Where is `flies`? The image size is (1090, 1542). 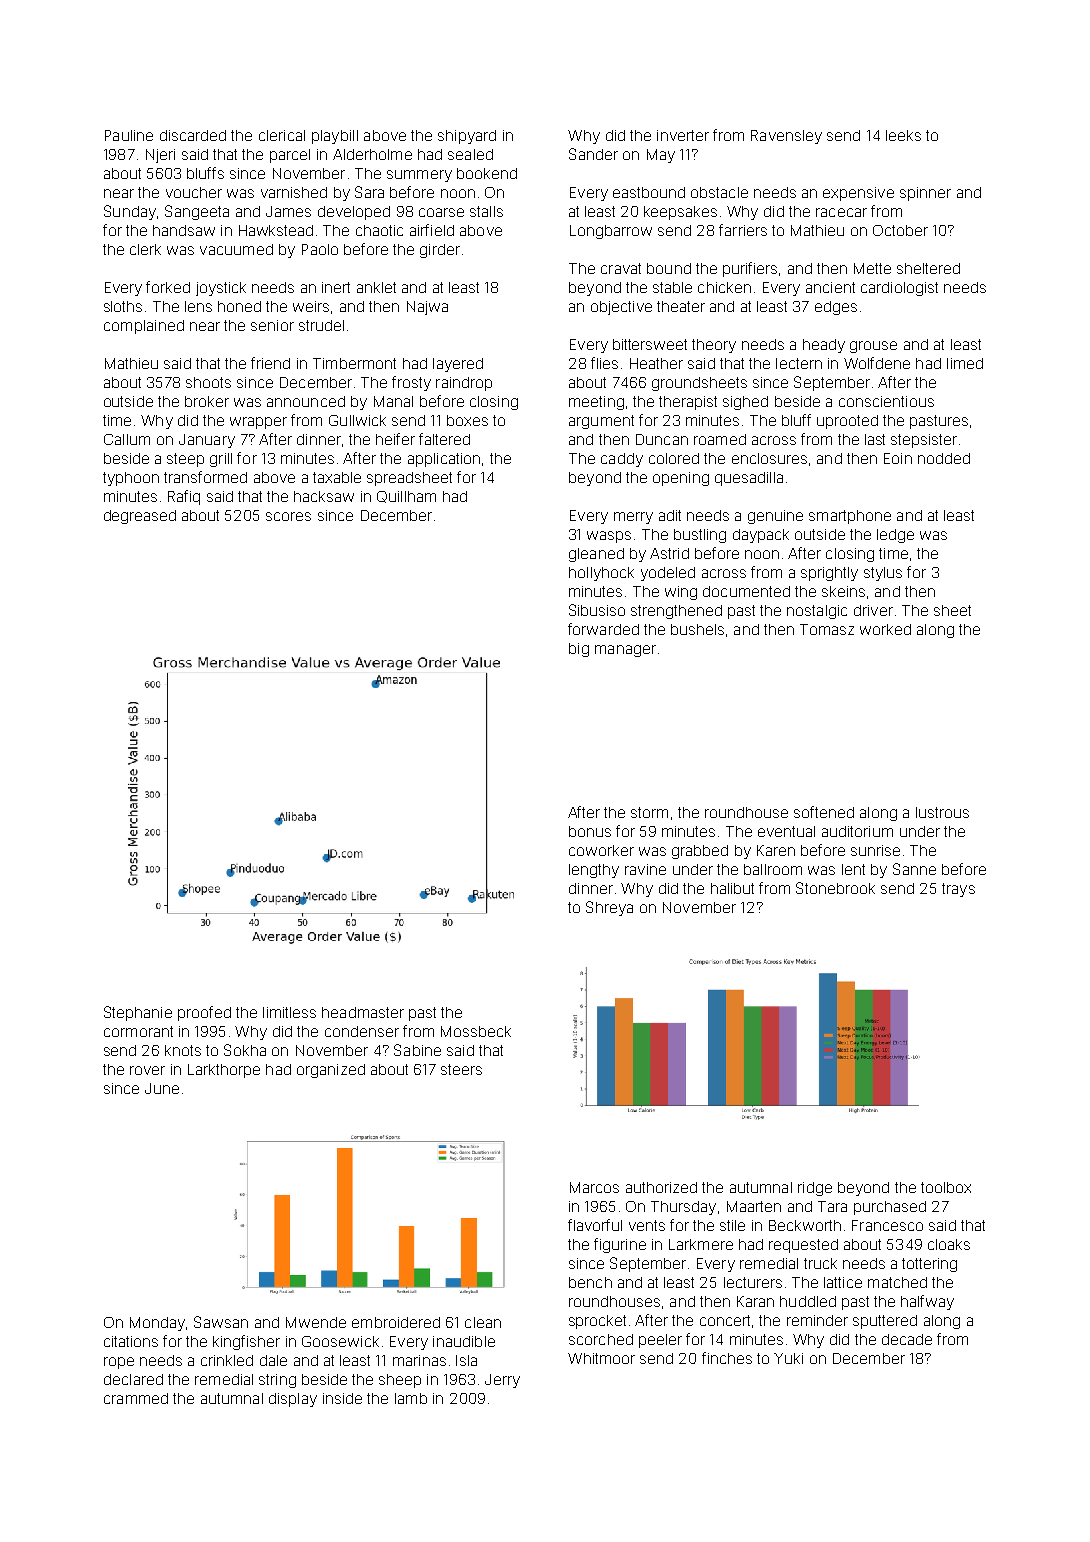 flies is located at coordinates (604, 363).
